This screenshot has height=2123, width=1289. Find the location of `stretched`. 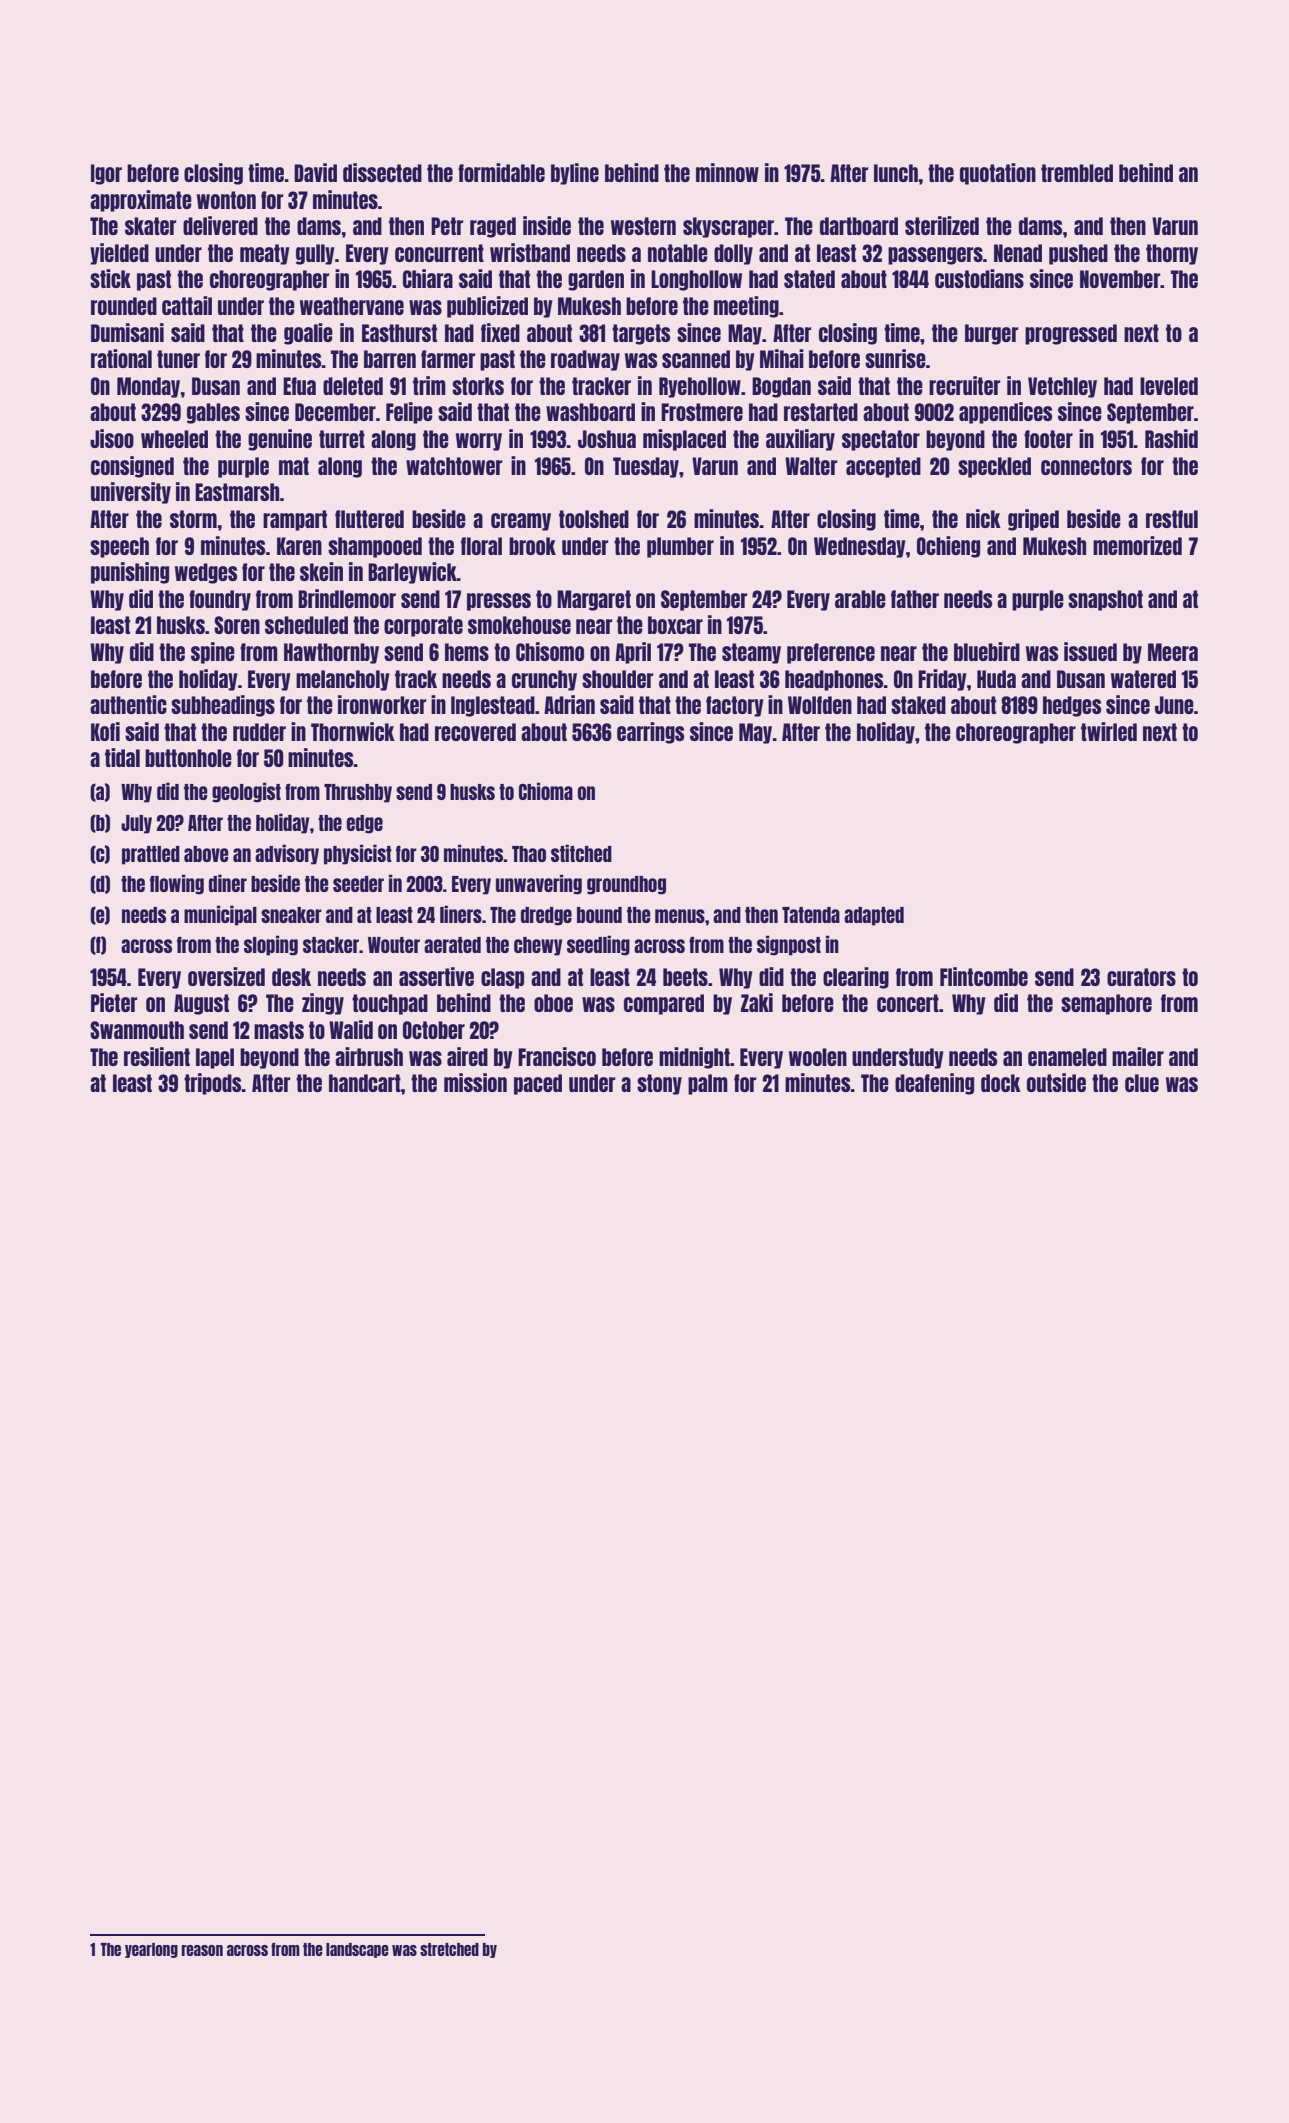

stretched is located at coordinates (449, 1949).
